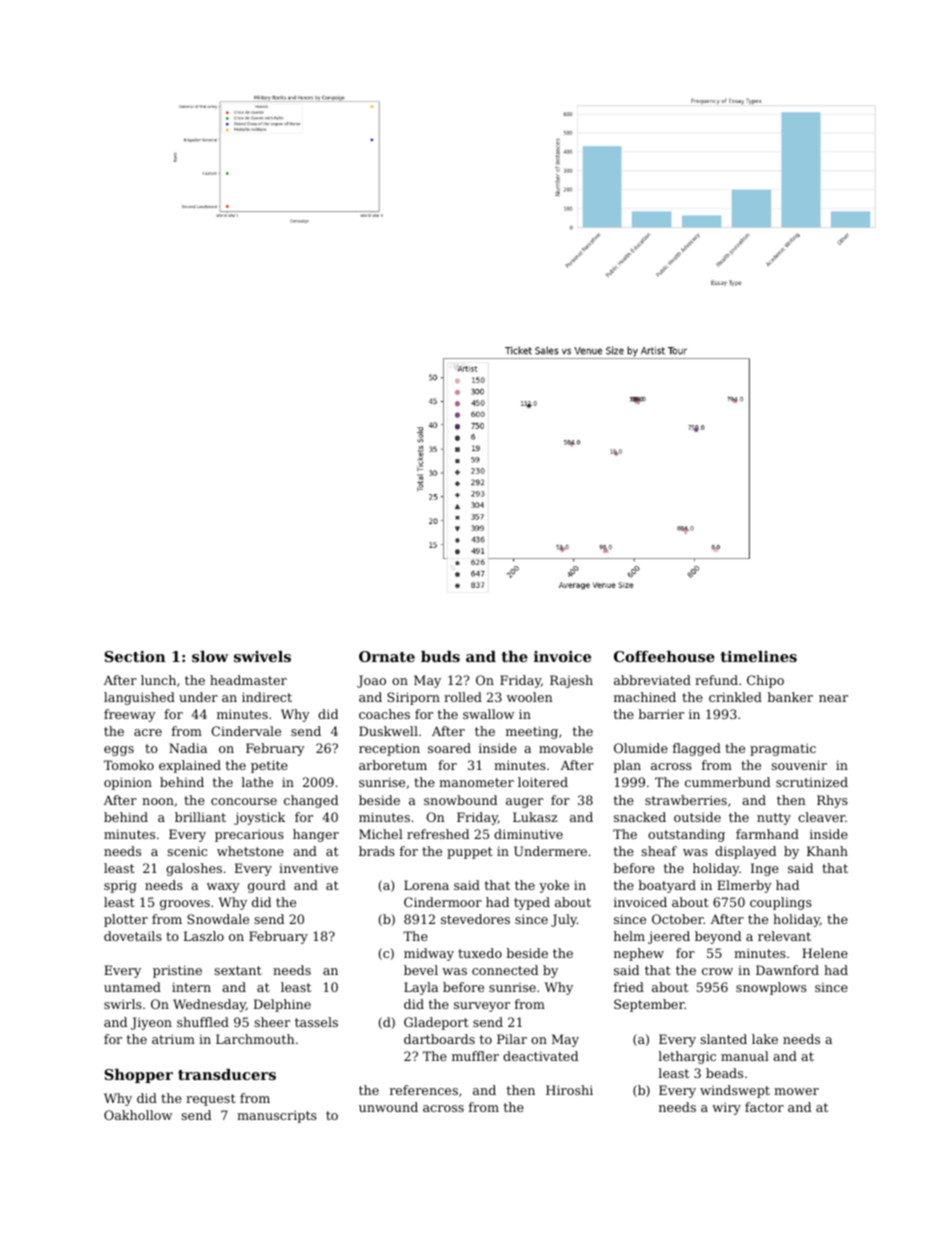 The height and width of the page is (1233, 952). I want to click on Coffeehouse, so click(664, 656).
